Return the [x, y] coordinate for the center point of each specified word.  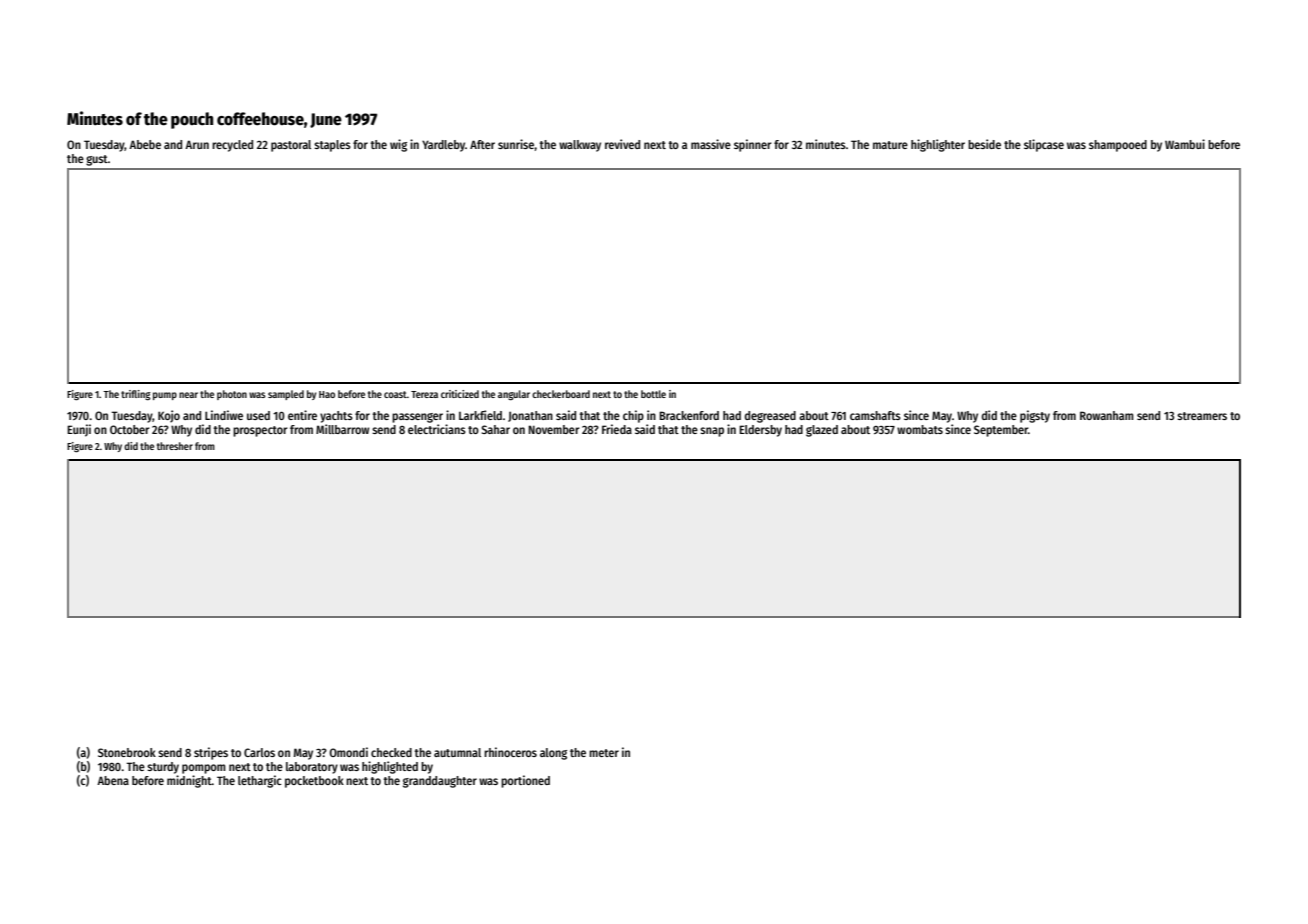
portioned [525, 781]
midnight [189, 781]
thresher [175, 446]
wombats [920, 429]
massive [711, 144]
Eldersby [760, 431]
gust [97, 160]
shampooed [1118, 146]
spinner [753, 145]
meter [604, 753]
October [130, 429]
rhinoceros [510, 752]
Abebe [145, 144]
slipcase [1044, 145]
